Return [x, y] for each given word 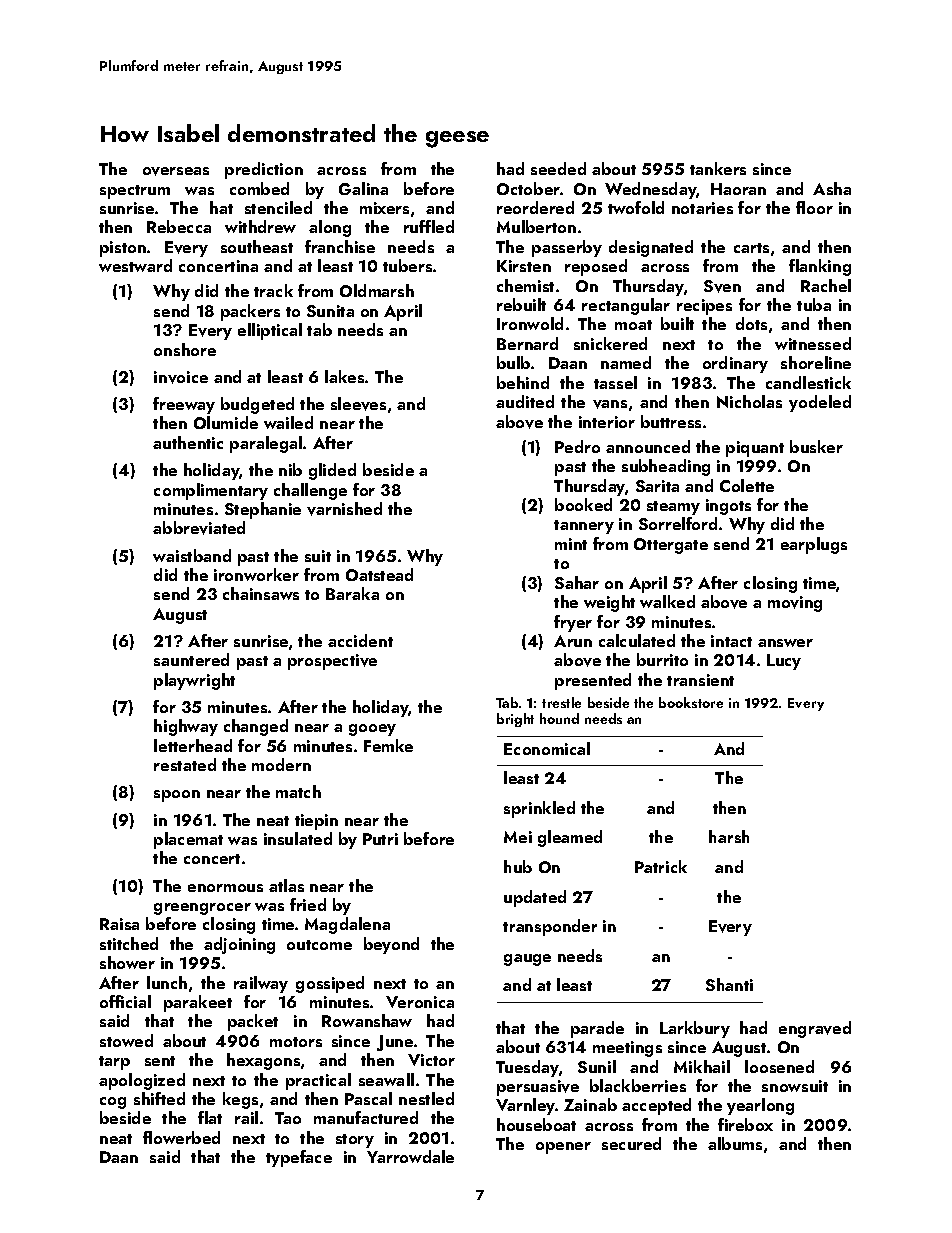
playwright [194, 681]
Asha [832, 188]
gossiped [330, 984]
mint [571, 544]
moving [795, 604]
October [528, 188]
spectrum [135, 192]
